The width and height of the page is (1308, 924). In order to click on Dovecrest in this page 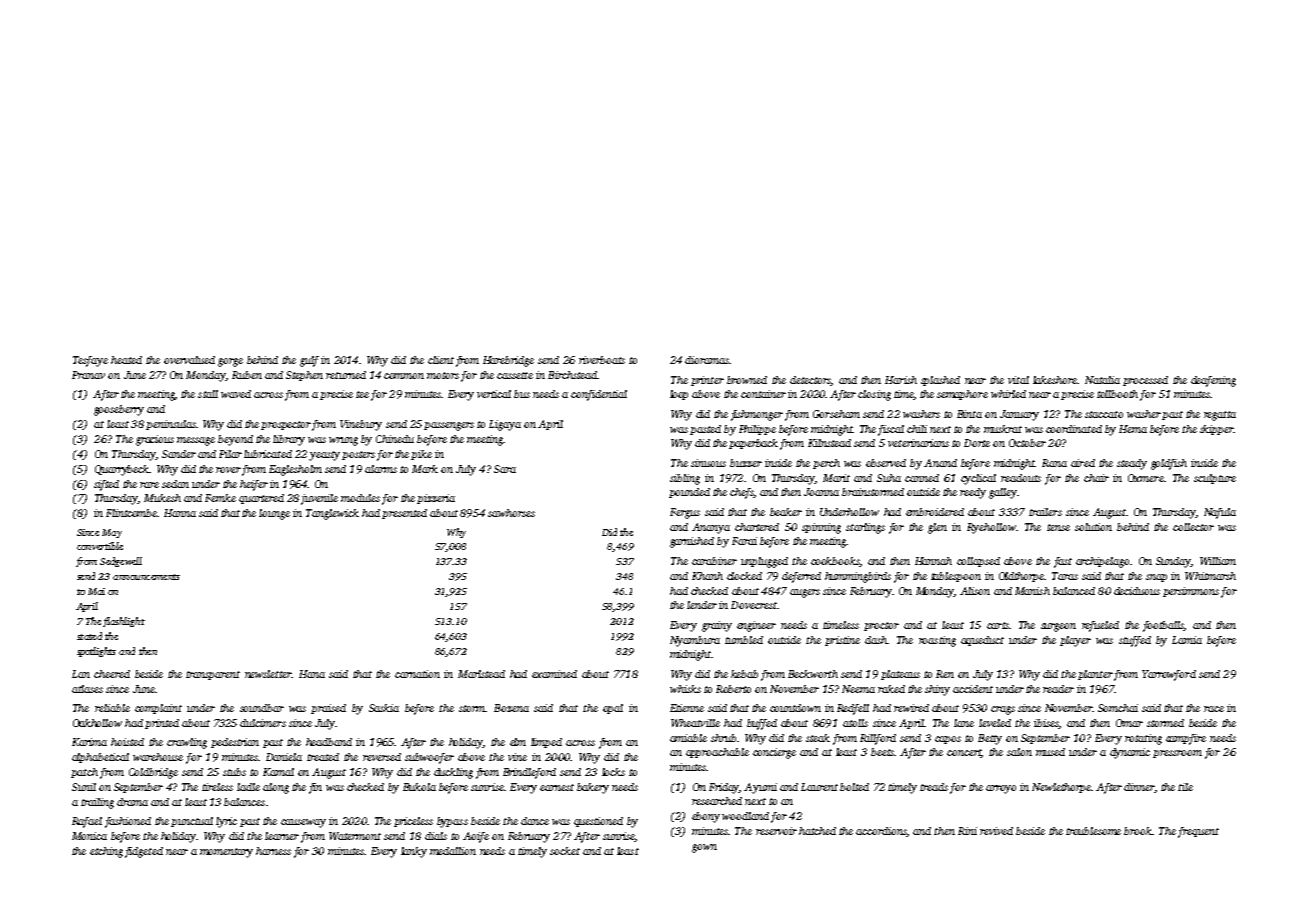, I will do `click(754, 605)`.
